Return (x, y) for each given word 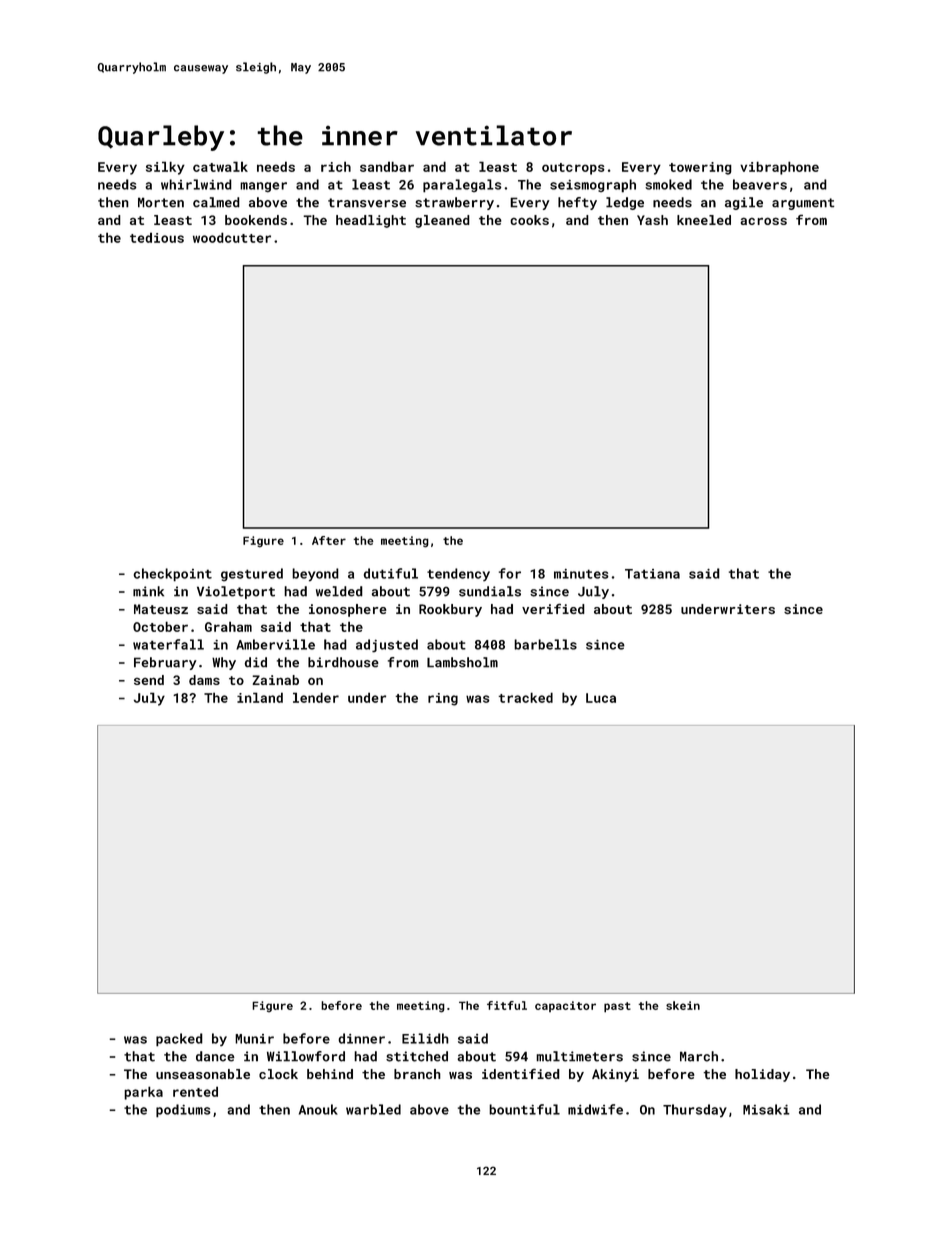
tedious (157, 238)
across (764, 221)
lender (316, 697)
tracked (525, 697)
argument (803, 204)
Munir (254, 1039)
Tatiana (652, 574)
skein (683, 1005)
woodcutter (232, 237)
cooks (529, 220)
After (329, 540)
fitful (507, 1005)
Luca (601, 698)
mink (148, 591)
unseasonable (203, 1074)
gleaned (442, 221)
